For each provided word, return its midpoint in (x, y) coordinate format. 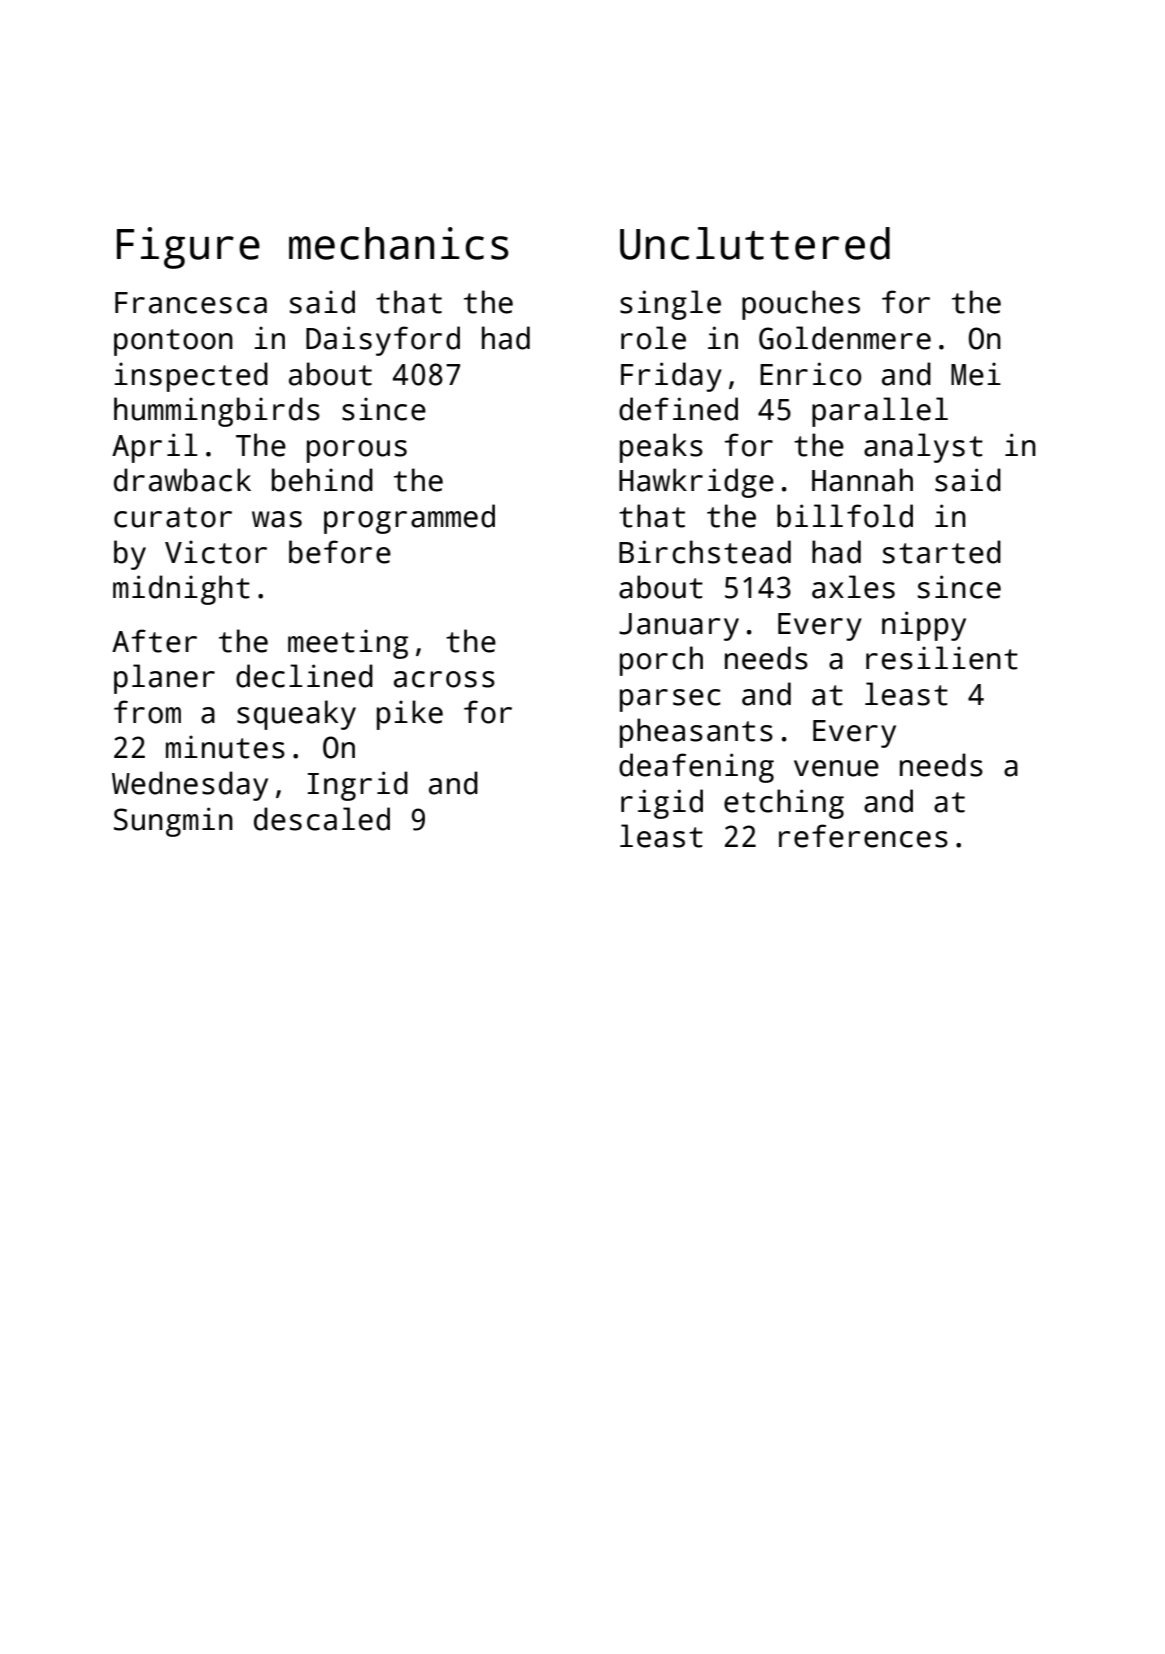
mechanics (399, 243)
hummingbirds (217, 412)
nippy (924, 626)
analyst (923, 448)
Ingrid (358, 786)
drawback (182, 480)
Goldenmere (845, 338)
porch (661, 661)
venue (836, 768)
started (942, 552)
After (154, 641)
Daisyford (383, 341)
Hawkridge (696, 483)
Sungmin (173, 822)
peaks (661, 448)
